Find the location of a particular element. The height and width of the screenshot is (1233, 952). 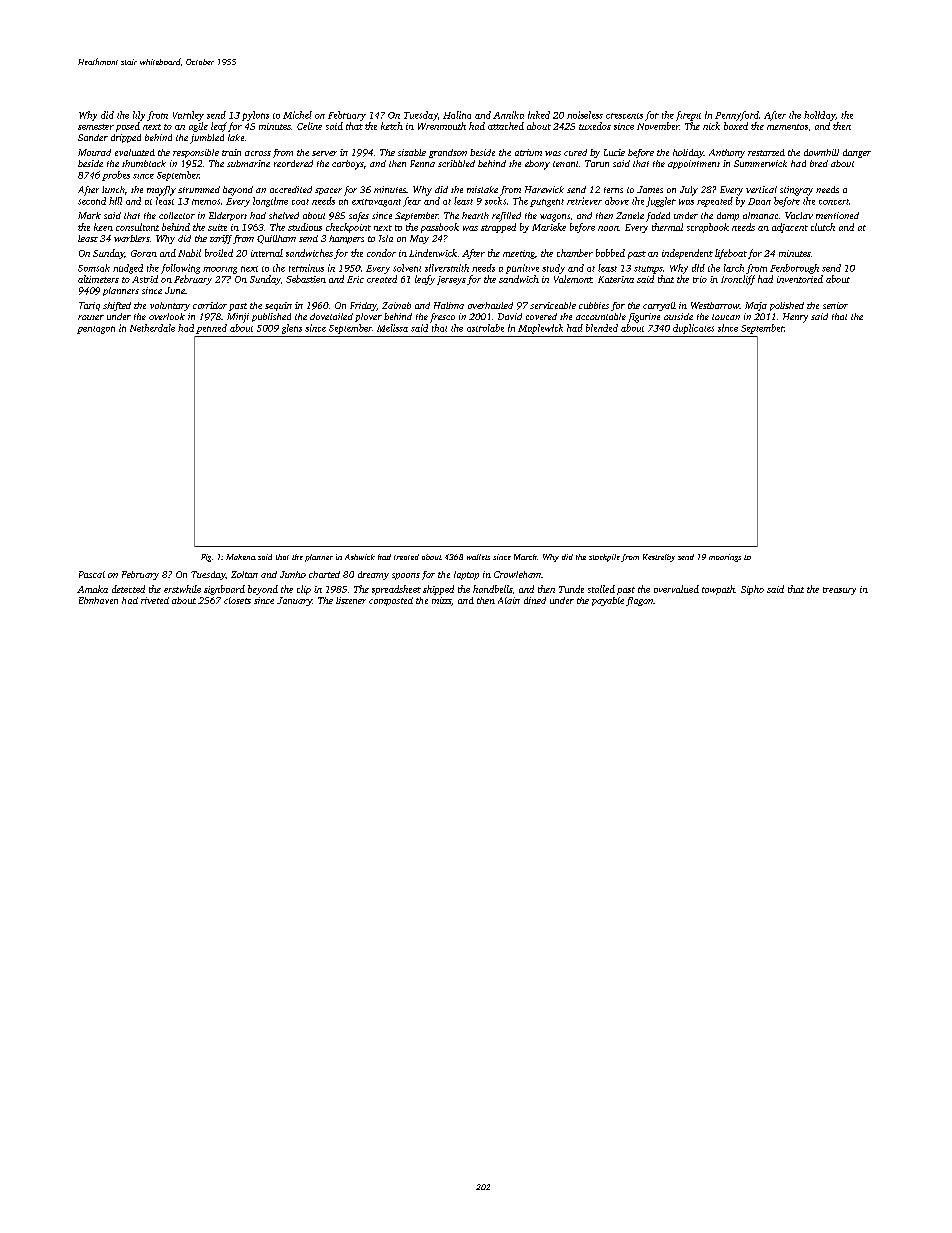

shelved is located at coordinates (284, 215).
